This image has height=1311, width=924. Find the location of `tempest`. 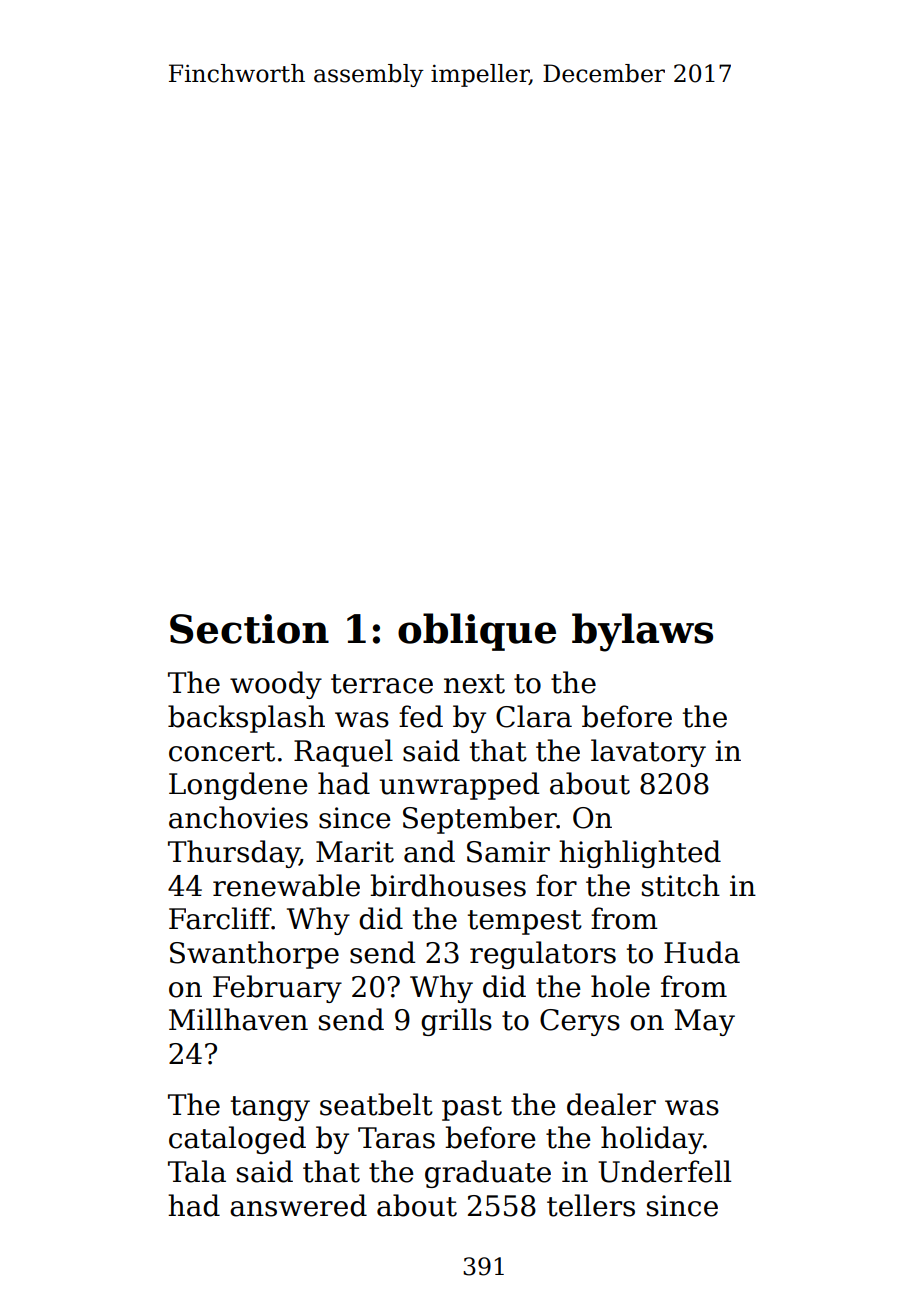

tempest is located at coordinates (525, 922).
